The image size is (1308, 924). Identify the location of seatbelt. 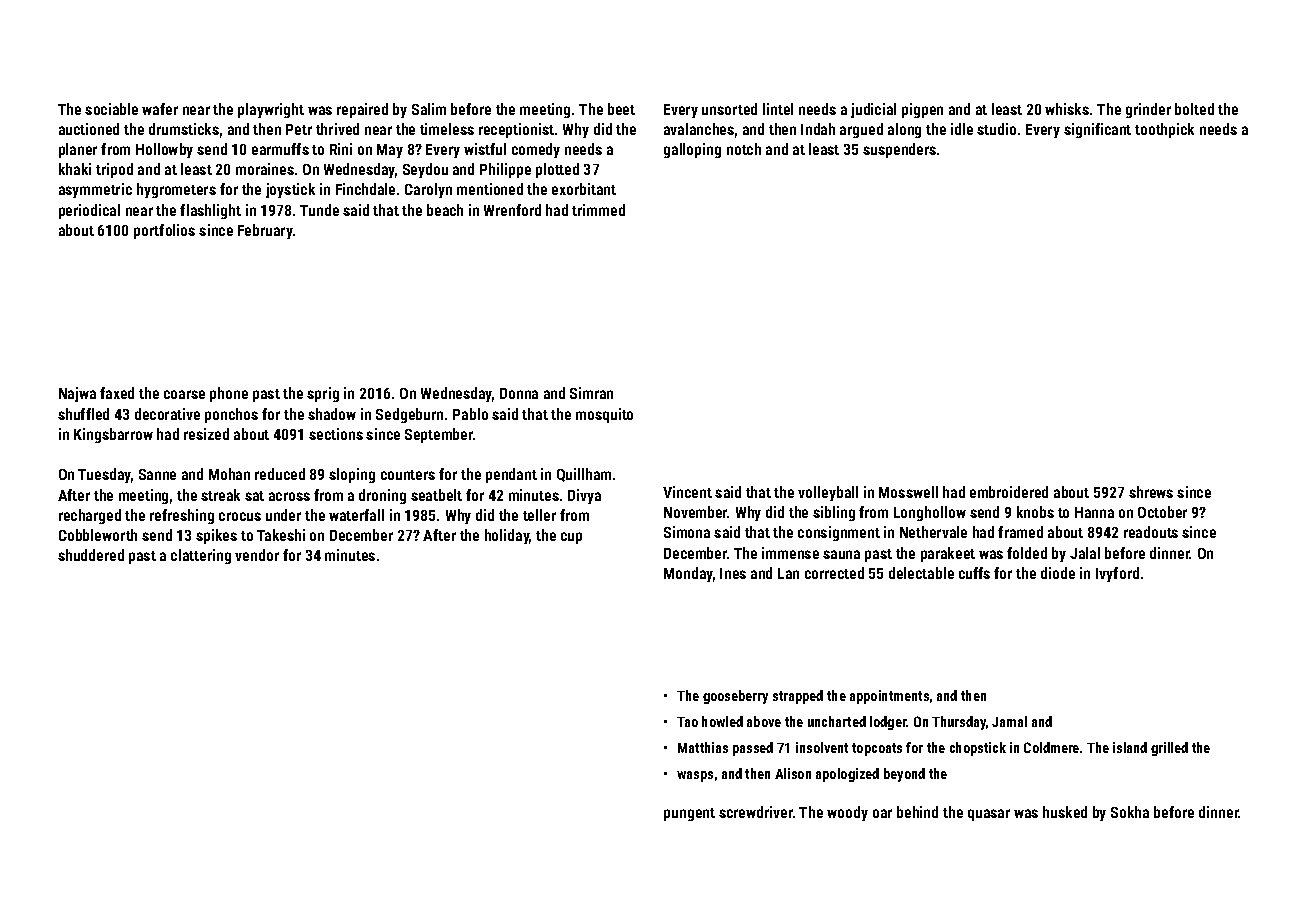
(436, 495).
